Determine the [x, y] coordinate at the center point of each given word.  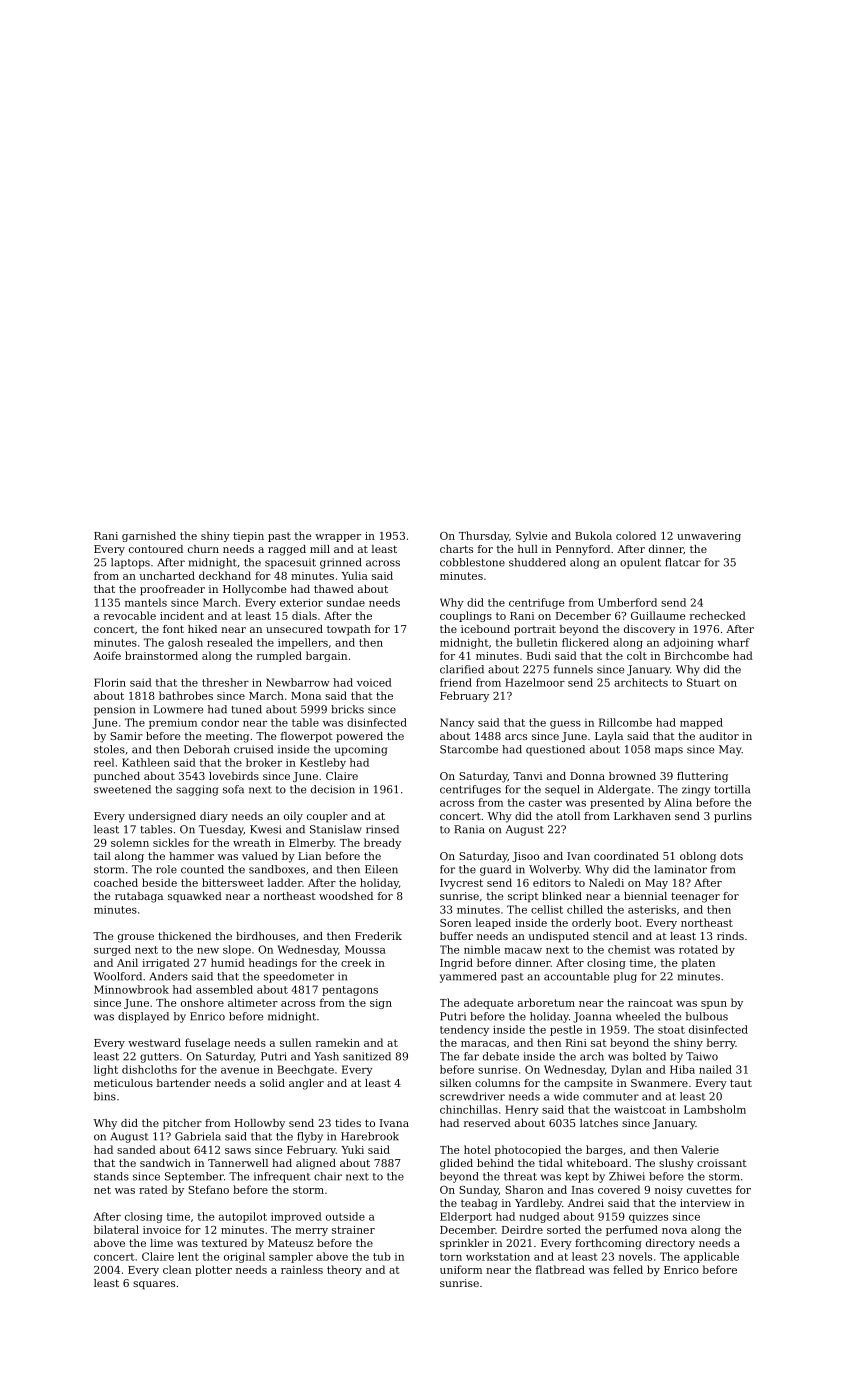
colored [636, 535]
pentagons [350, 991]
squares [154, 1285]
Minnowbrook [131, 989]
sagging [197, 790]
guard [495, 870]
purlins [733, 817]
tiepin [248, 537]
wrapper [338, 538]
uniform [461, 1269]
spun [714, 1005]
